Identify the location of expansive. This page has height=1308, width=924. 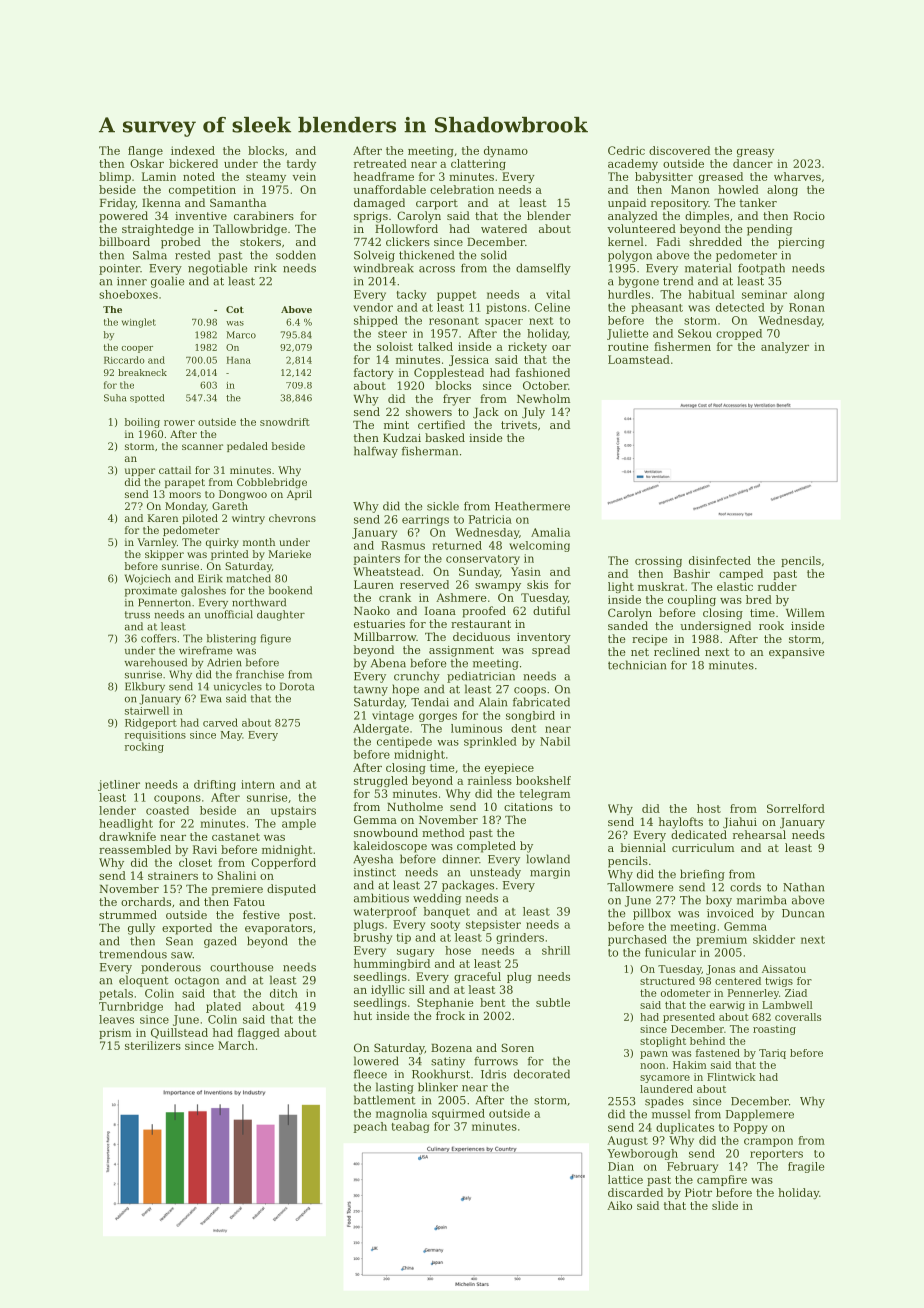
(796, 653).
